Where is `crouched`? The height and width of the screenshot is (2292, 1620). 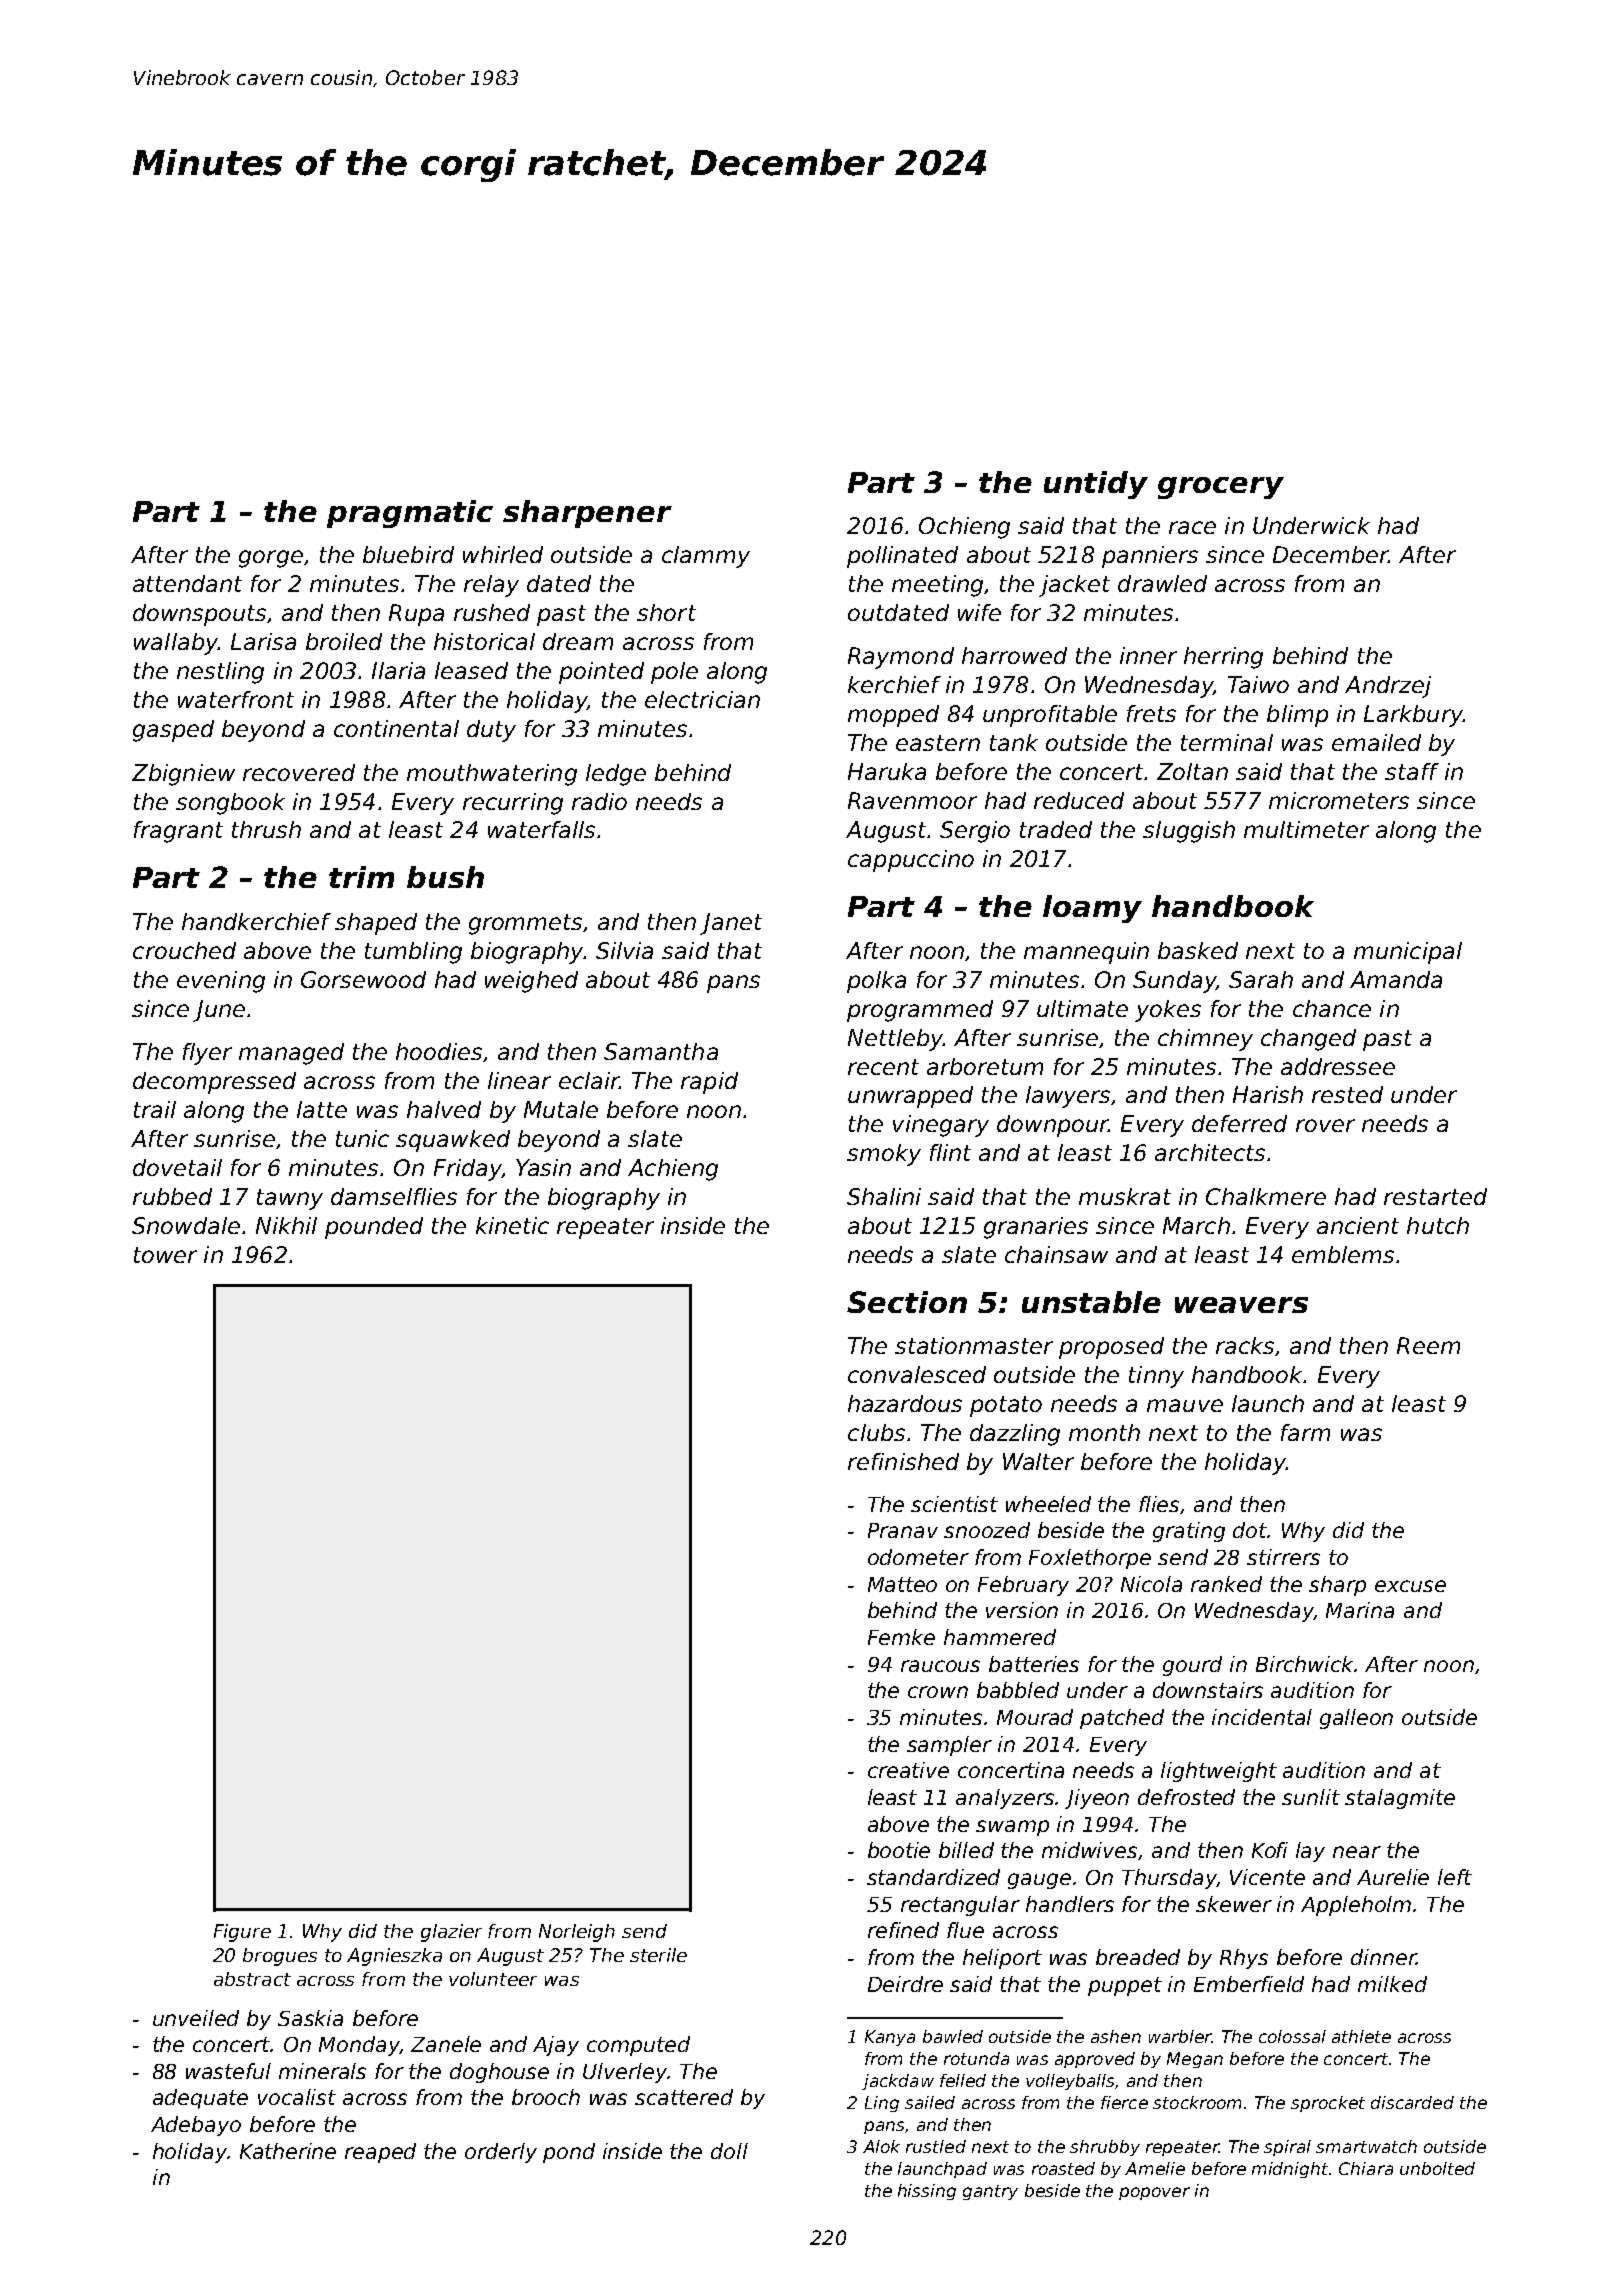 crouched is located at coordinates (184, 950).
